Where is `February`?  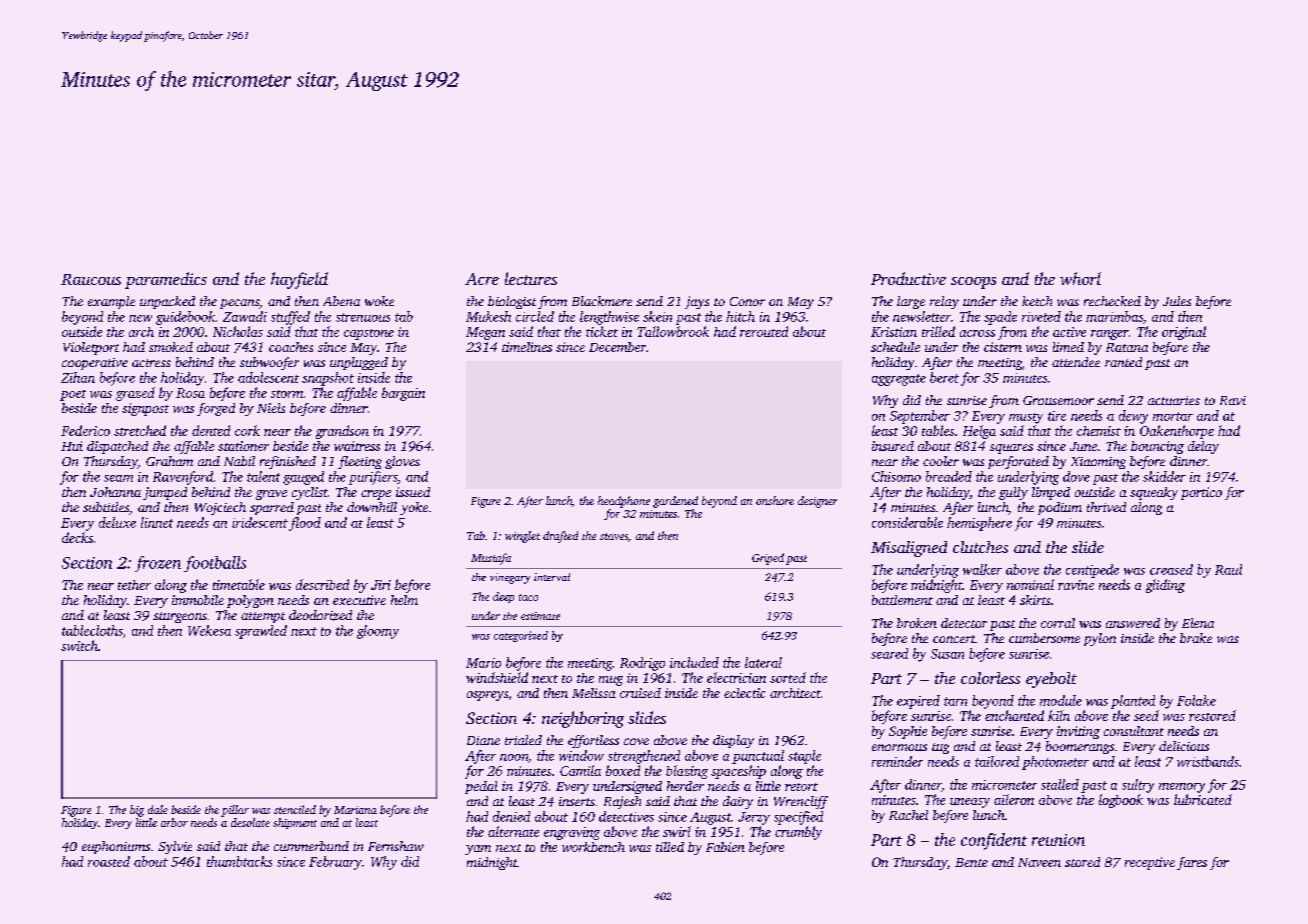 February is located at coordinates (335, 863).
